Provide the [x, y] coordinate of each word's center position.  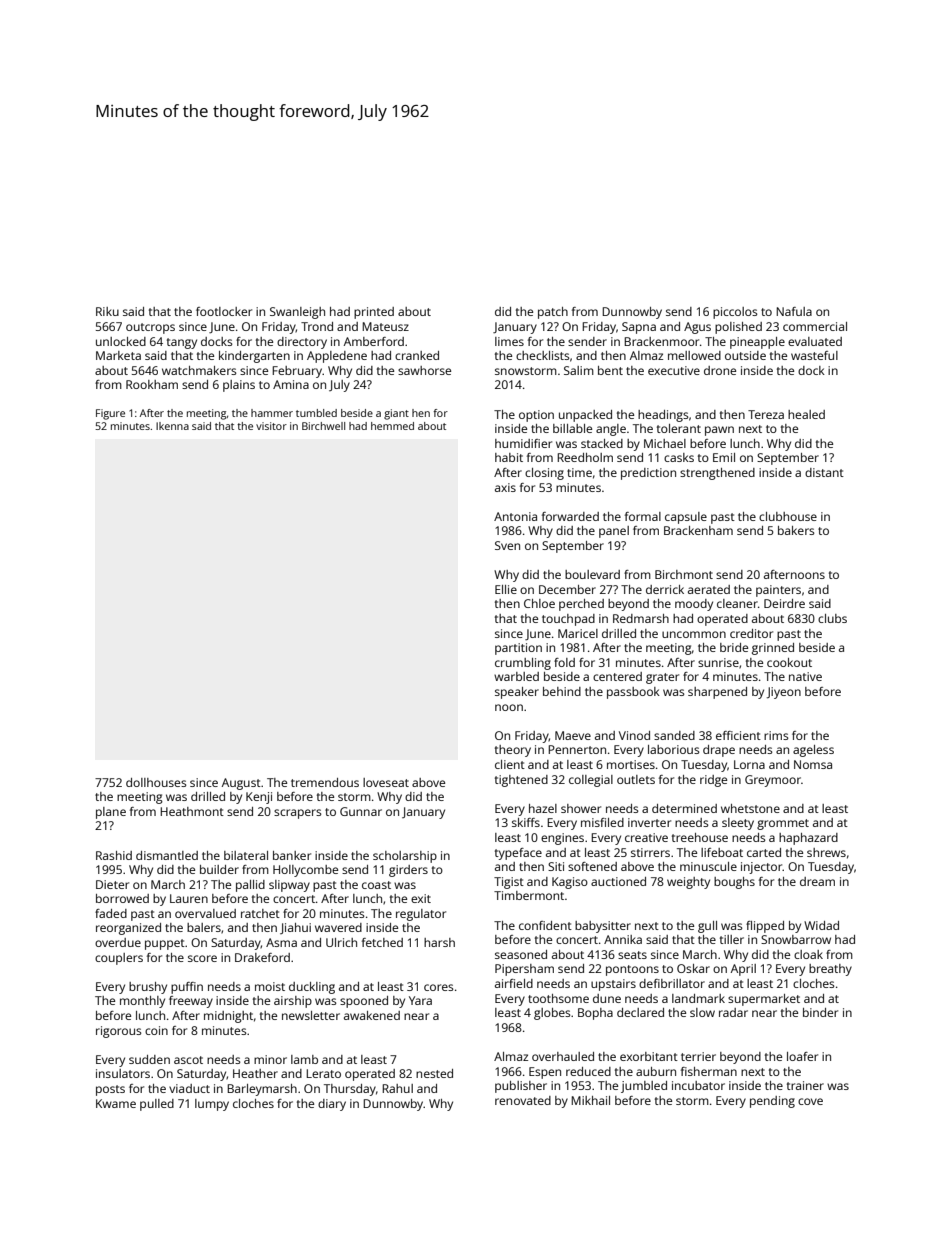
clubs [832, 618]
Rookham [152, 384]
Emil [724, 457]
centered [617, 676]
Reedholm [585, 457]
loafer [802, 1056]
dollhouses [156, 782]
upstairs [613, 985]
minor [270, 1059]
